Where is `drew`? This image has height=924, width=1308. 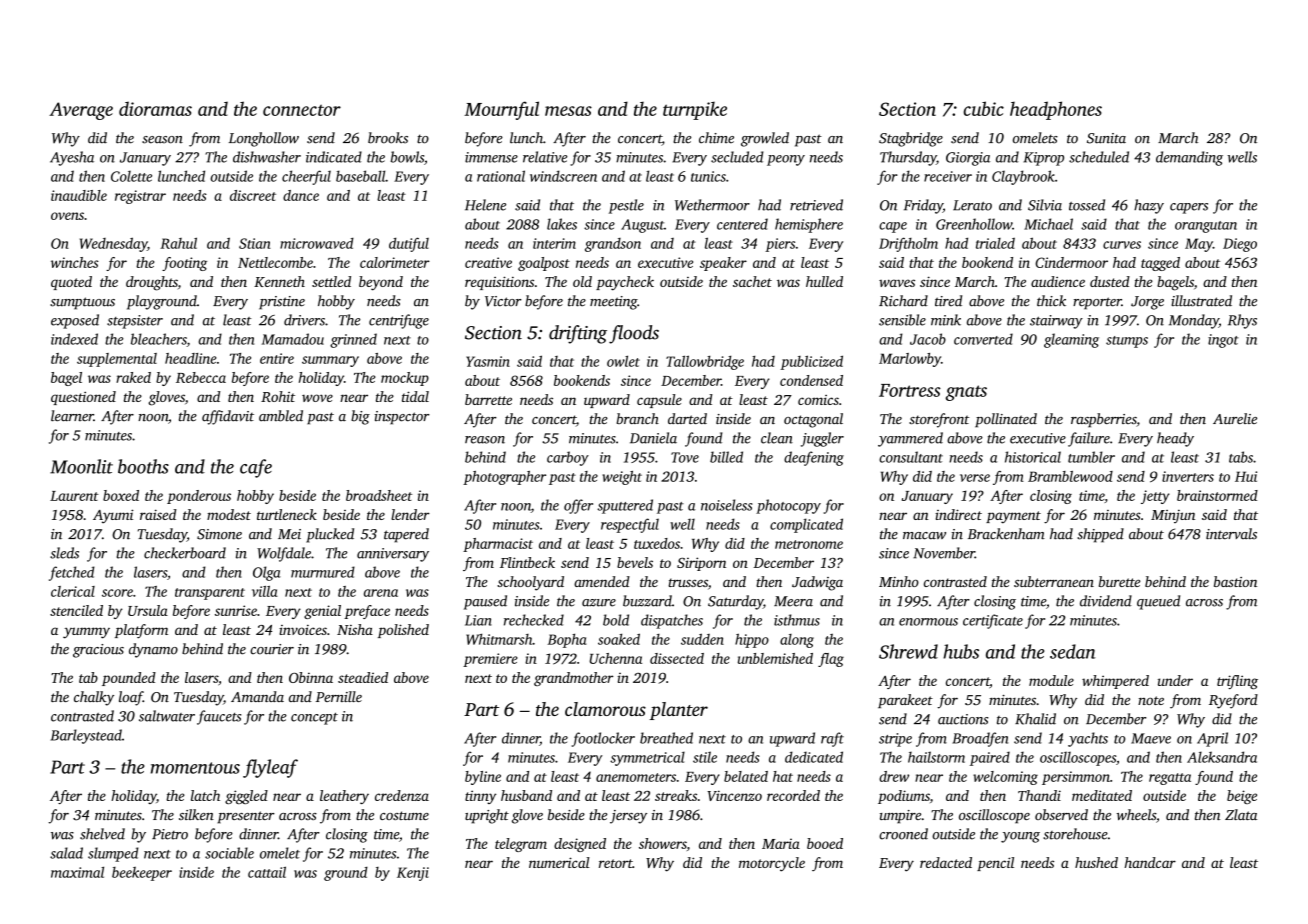 drew is located at coordinates (894, 776).
